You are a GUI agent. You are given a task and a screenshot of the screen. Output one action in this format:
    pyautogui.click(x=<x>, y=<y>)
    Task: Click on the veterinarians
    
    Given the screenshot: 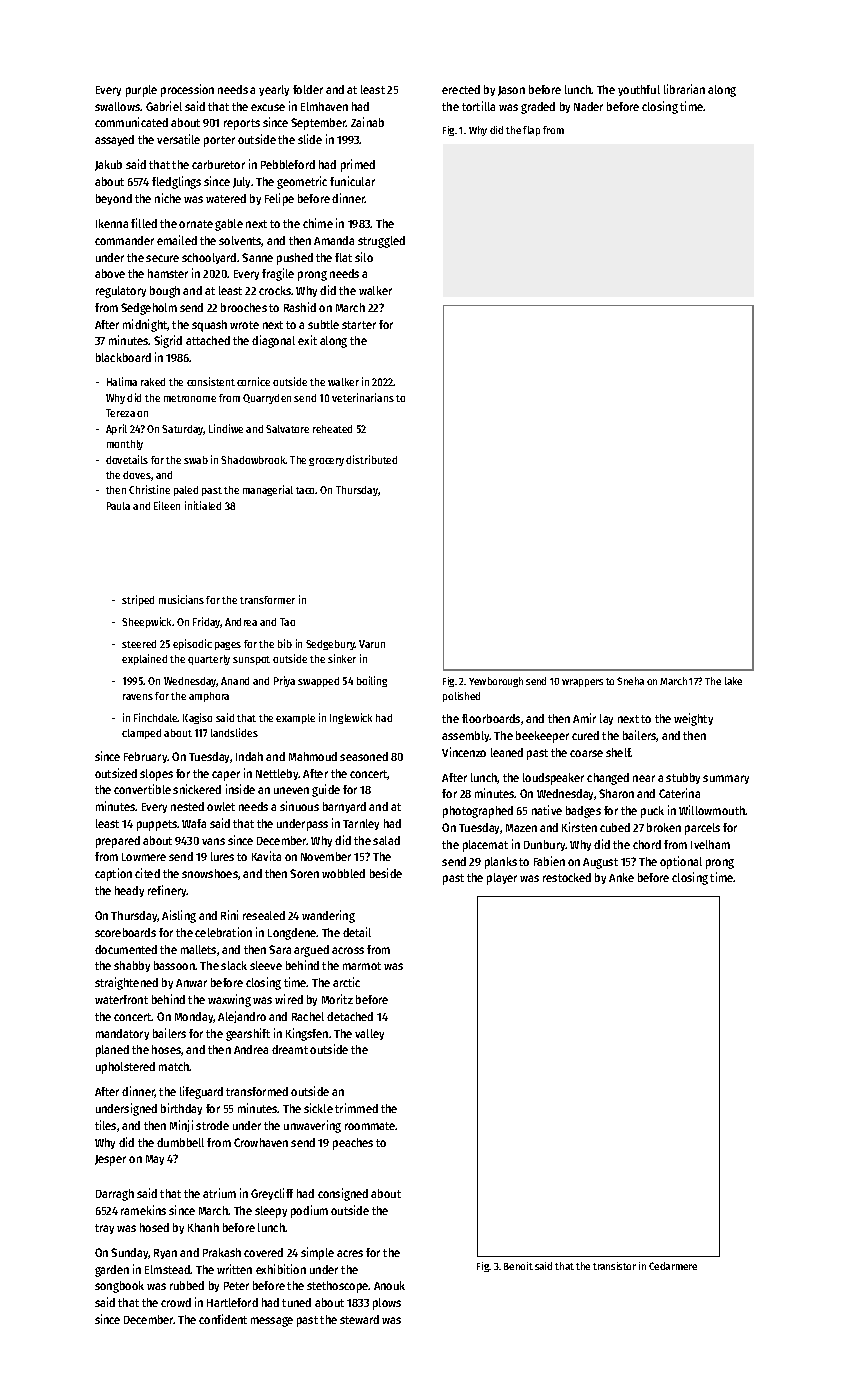 What is the action you would take?
    pyautogui.click(x=363, y=397)
